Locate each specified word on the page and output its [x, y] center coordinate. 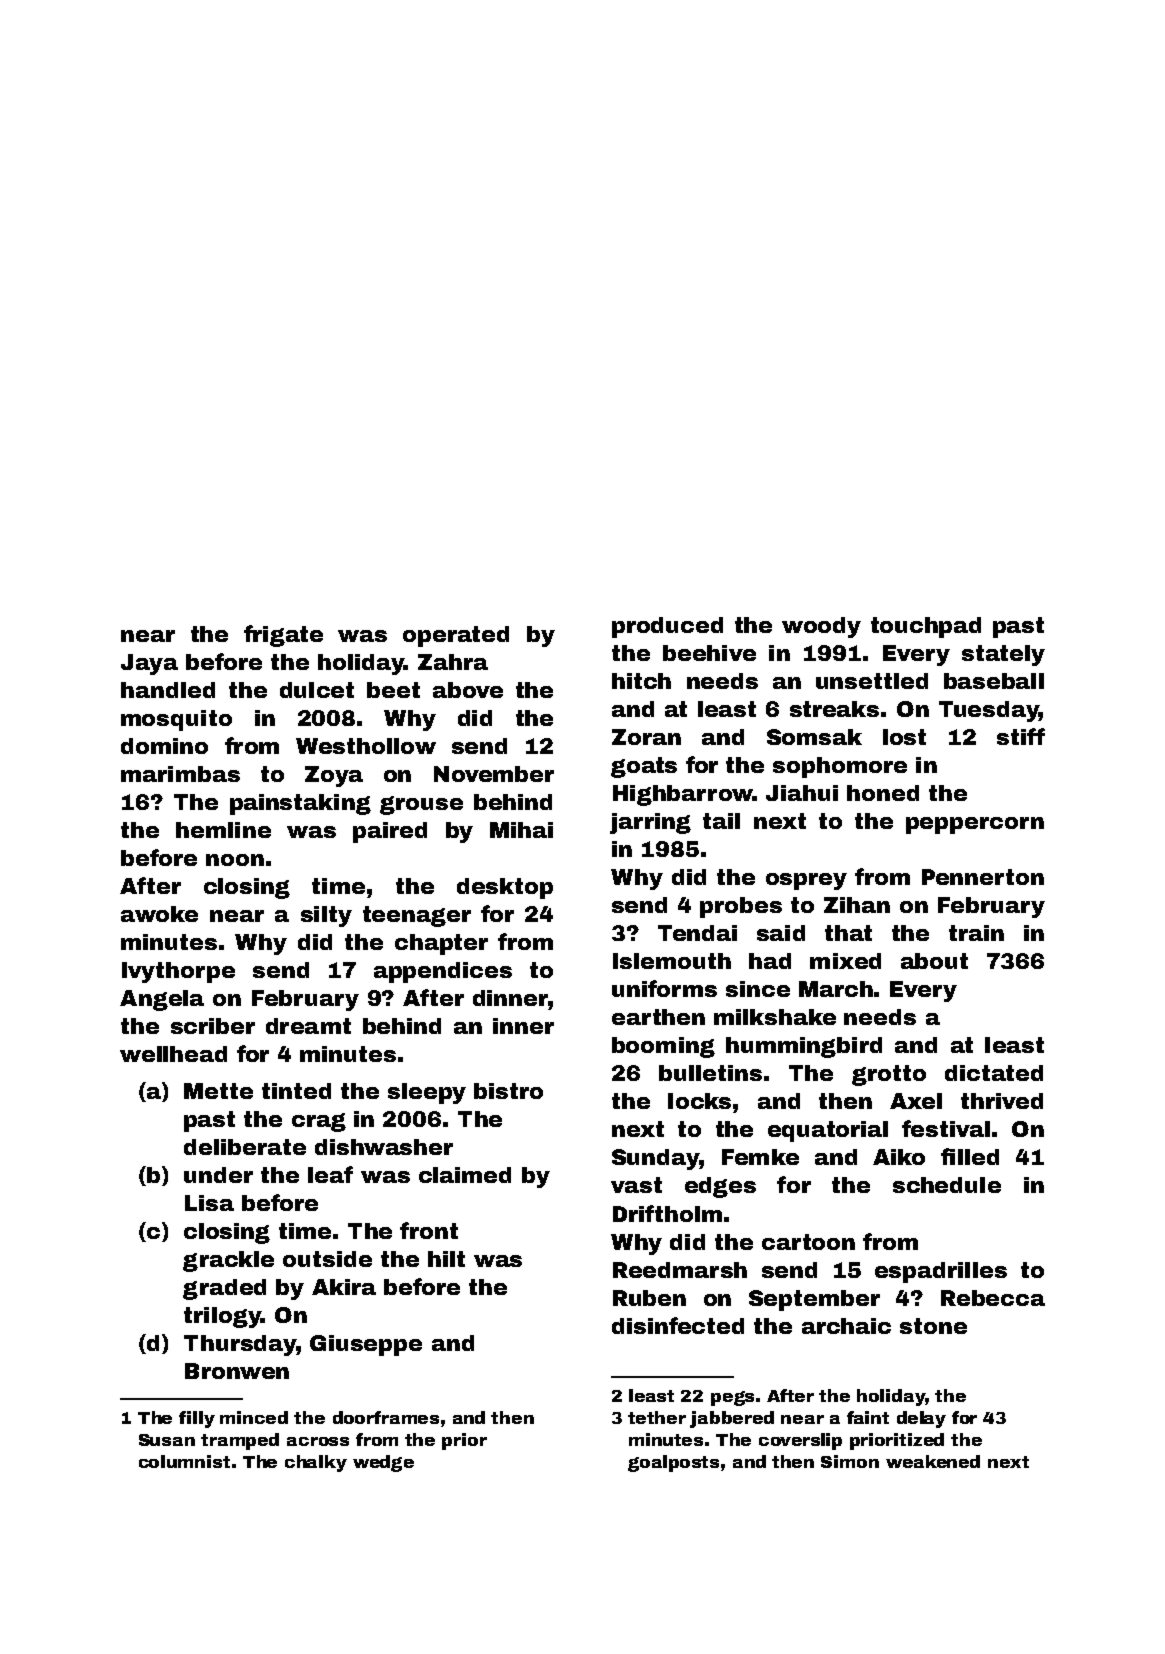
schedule [947, 1185]
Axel [916, 1101]
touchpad [926, 627]
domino [164, 746]
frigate [283, 636]
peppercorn [975, 825]
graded [224, 1289]
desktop [505, 888]
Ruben [649, 1298]
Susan [167, 1440]
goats [644, 767]
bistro [508, 1091]
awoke [159, 914]
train [976, 933]
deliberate [245, 1147]
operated [456, 636]
